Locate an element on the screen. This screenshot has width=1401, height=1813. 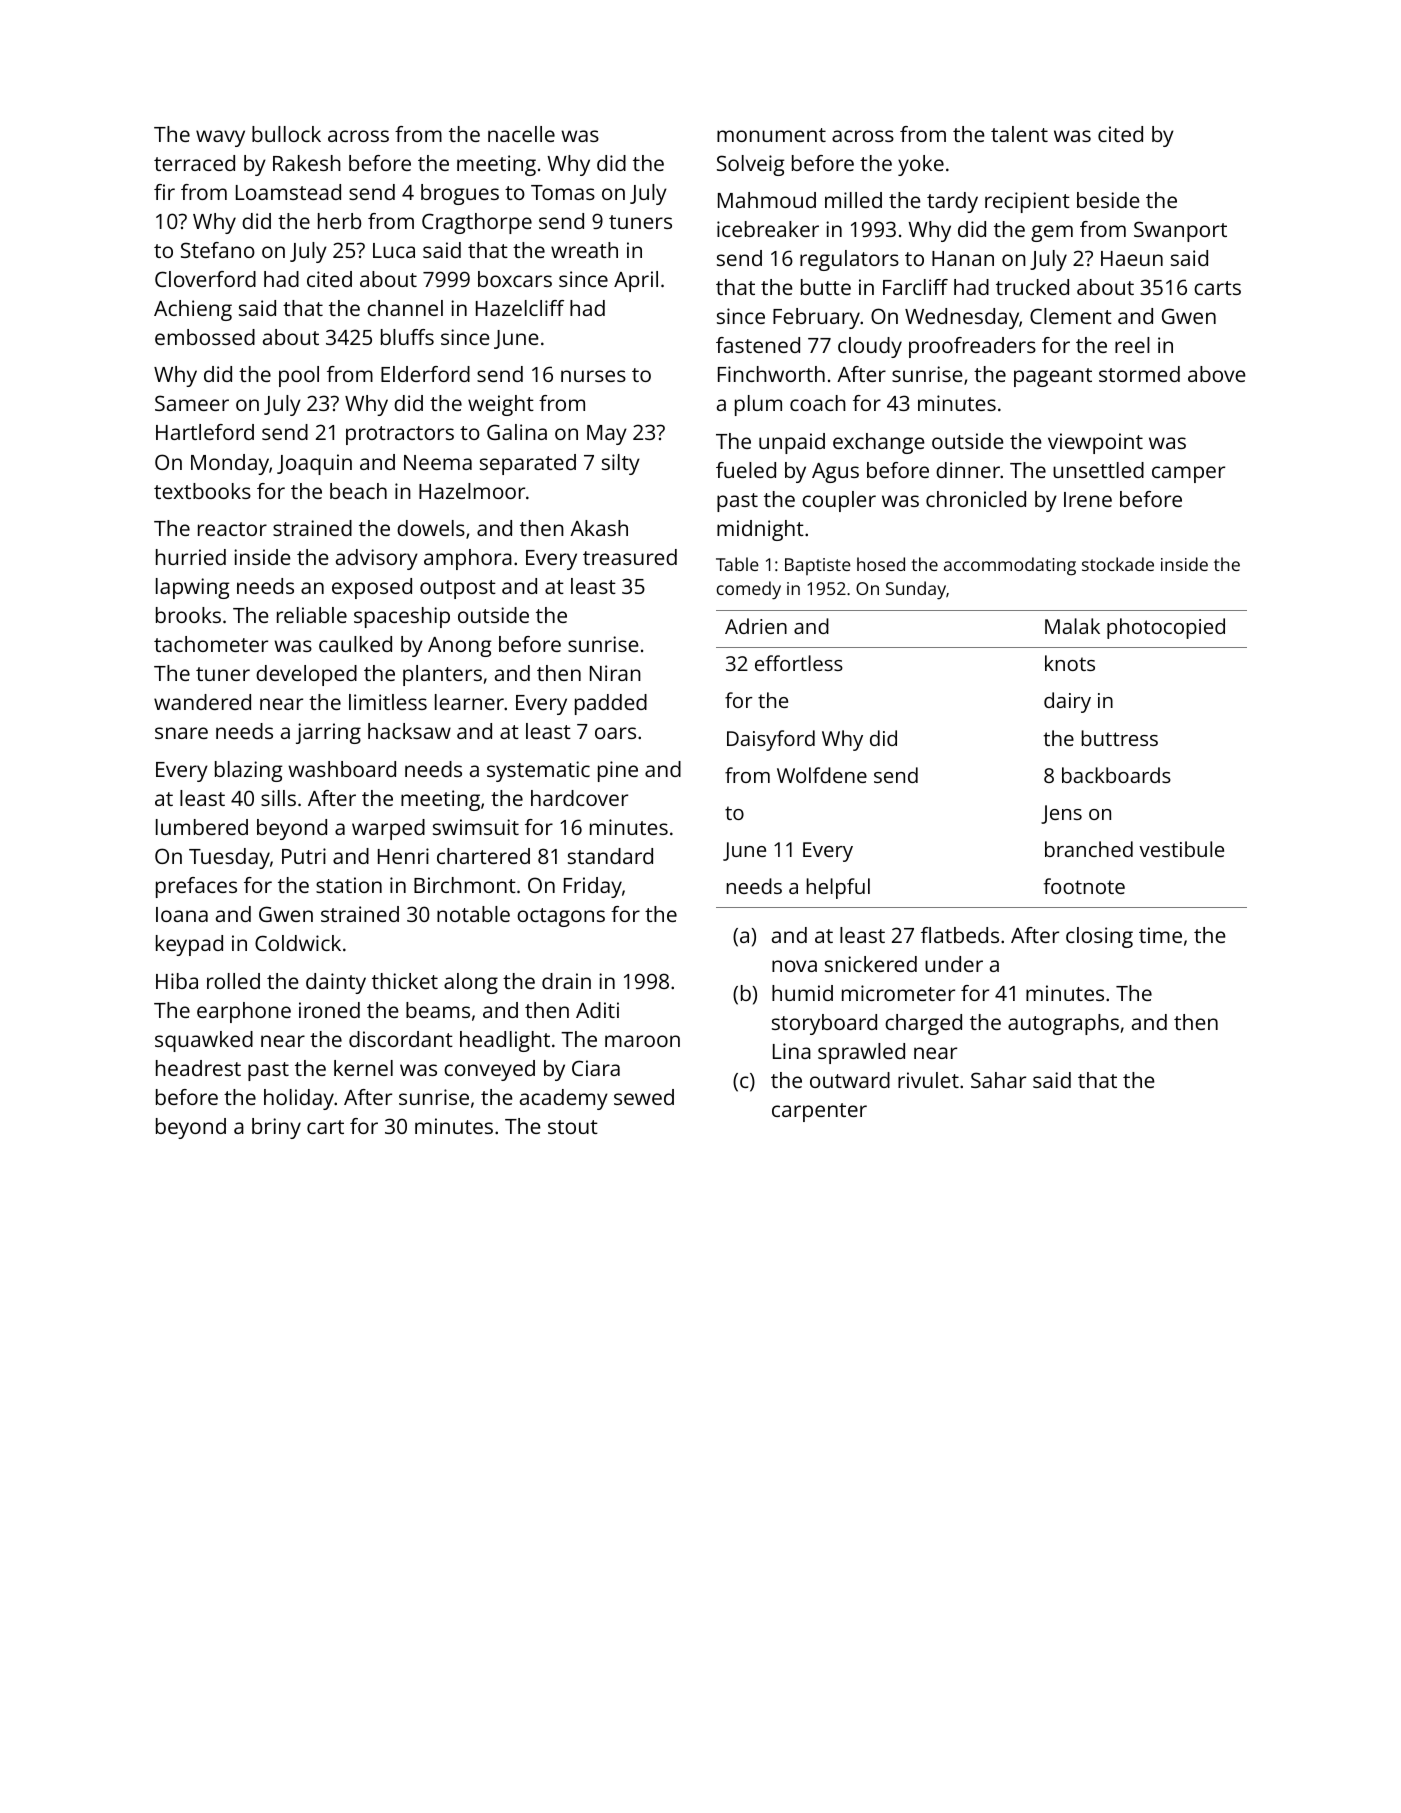
bullock is located at coordinates (286, 134).
